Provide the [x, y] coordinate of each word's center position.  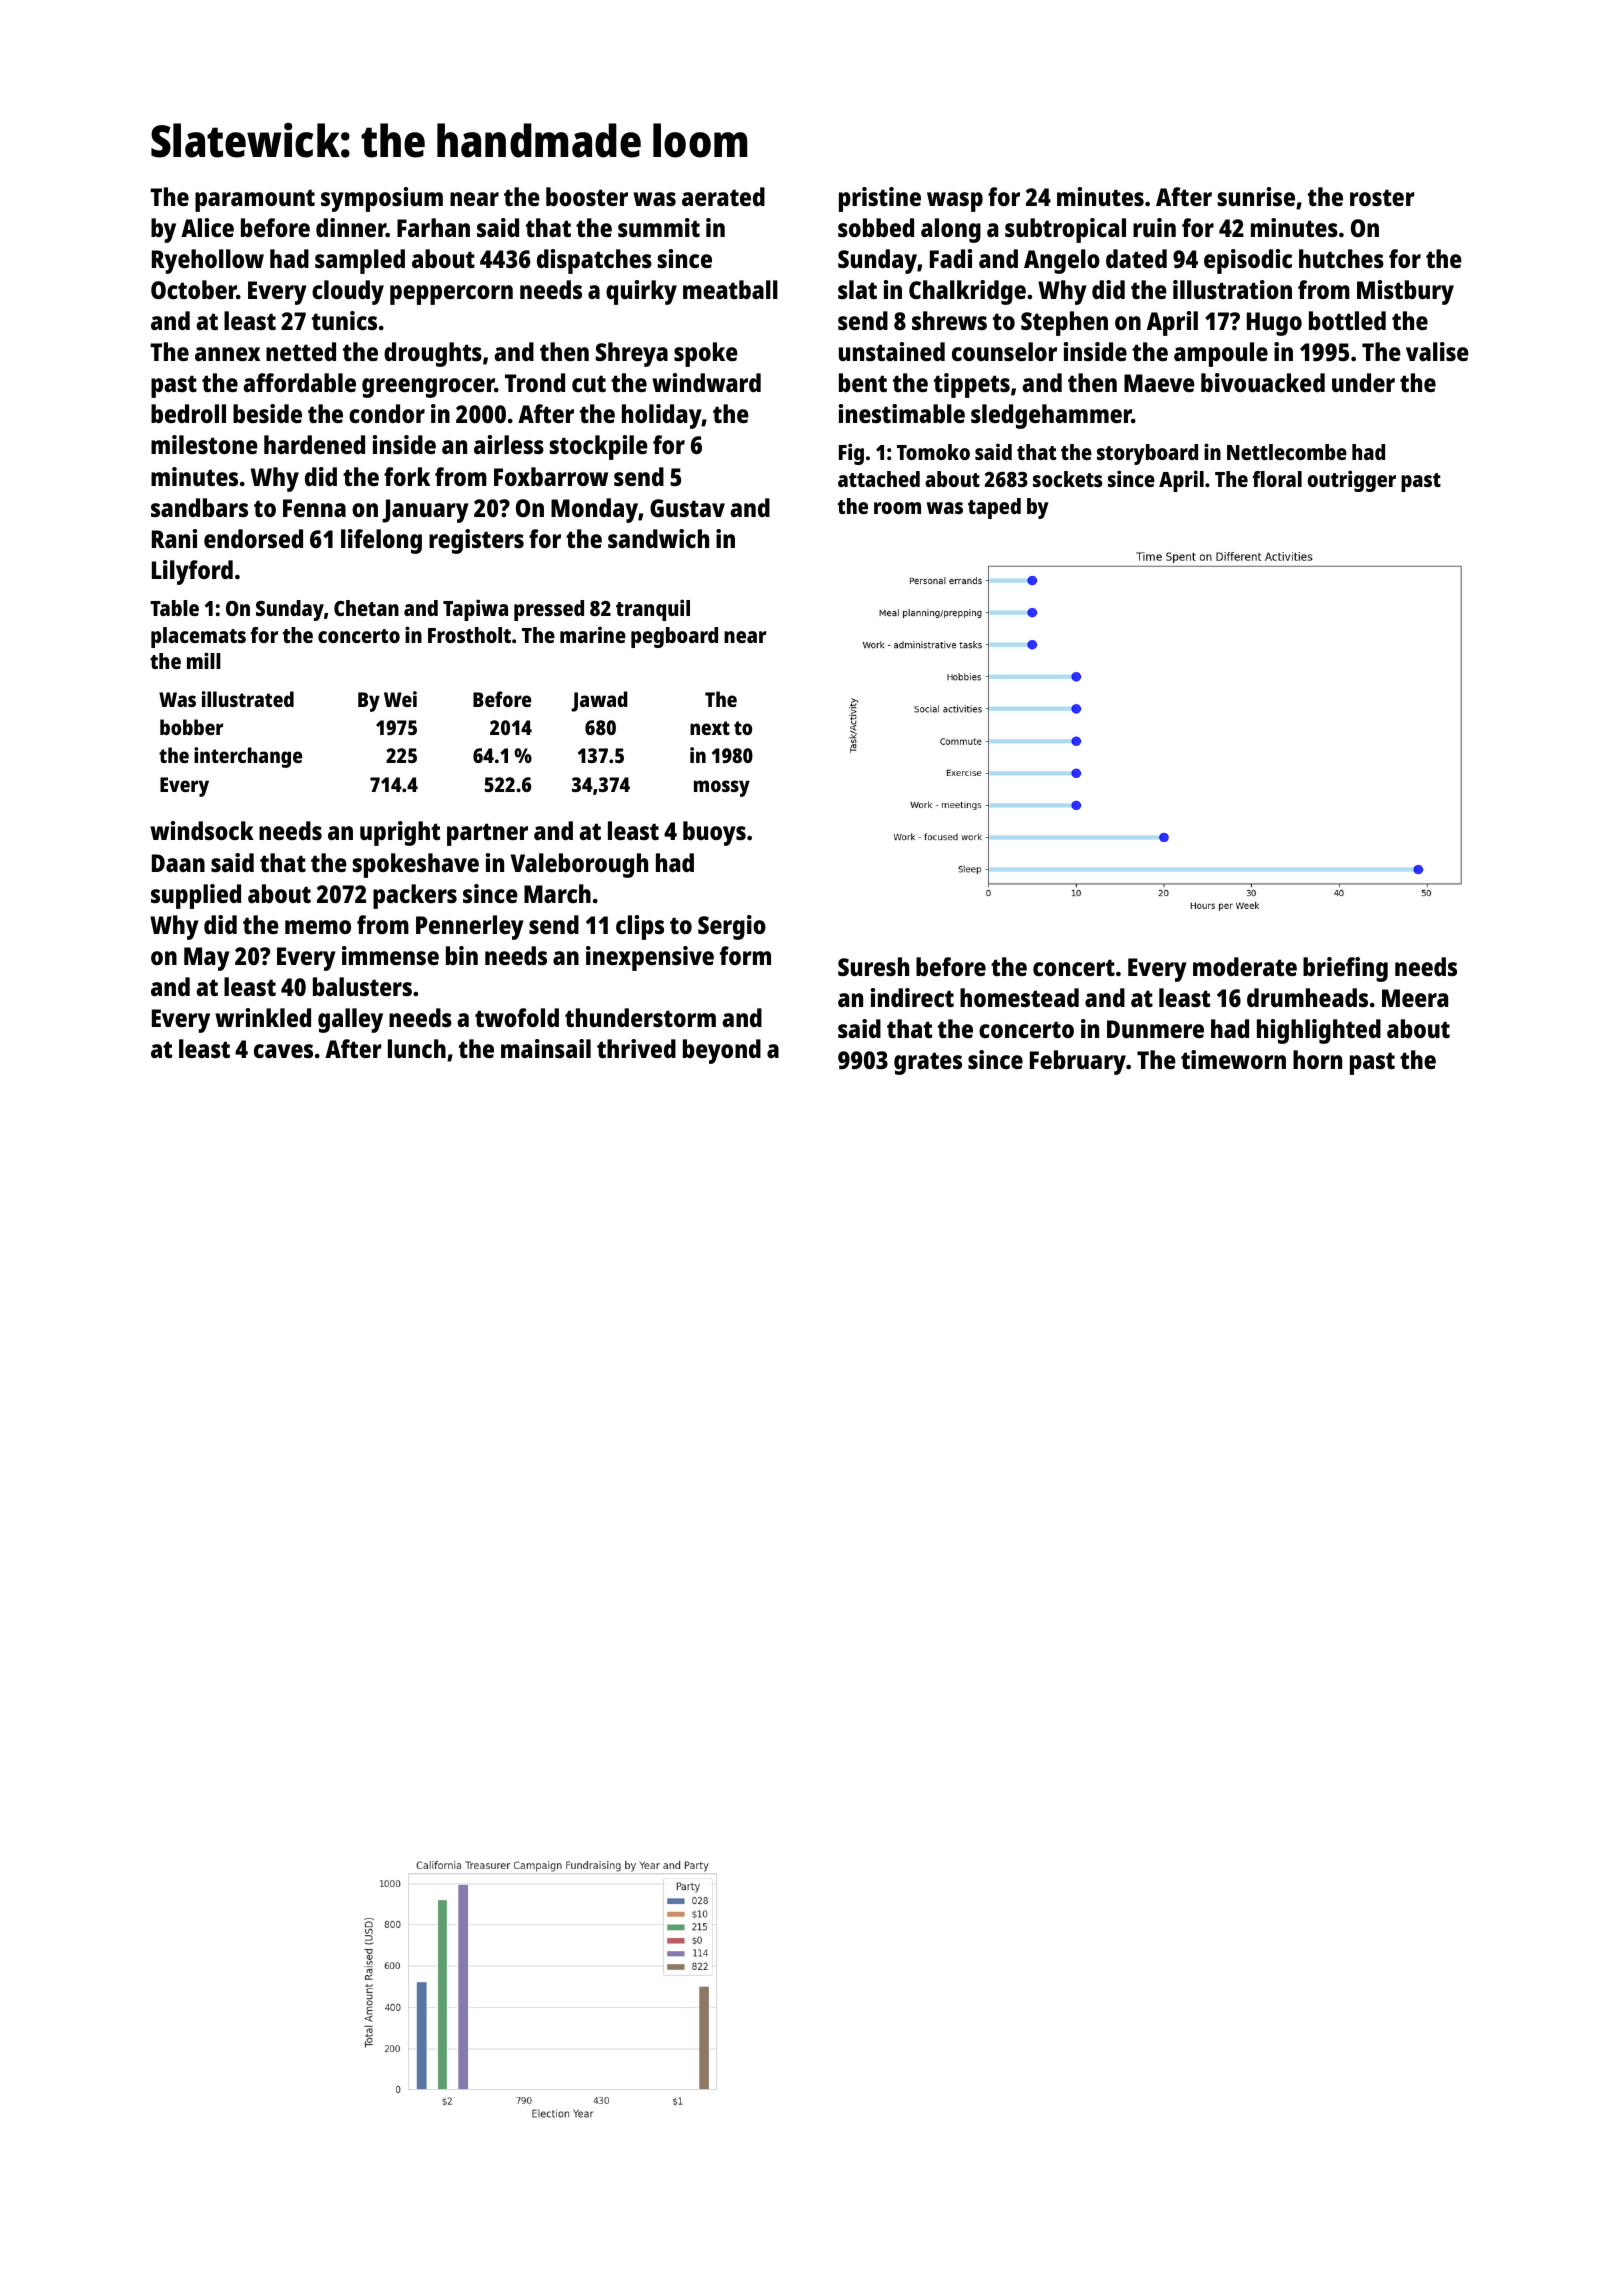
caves [283, 1051]
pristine [880, 199]
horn [1317, 1059]
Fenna [314, 508]
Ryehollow [208, 261]
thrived [636, 1048]
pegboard [674, 637]
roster [1382, 197]
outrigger [1352, 481]
